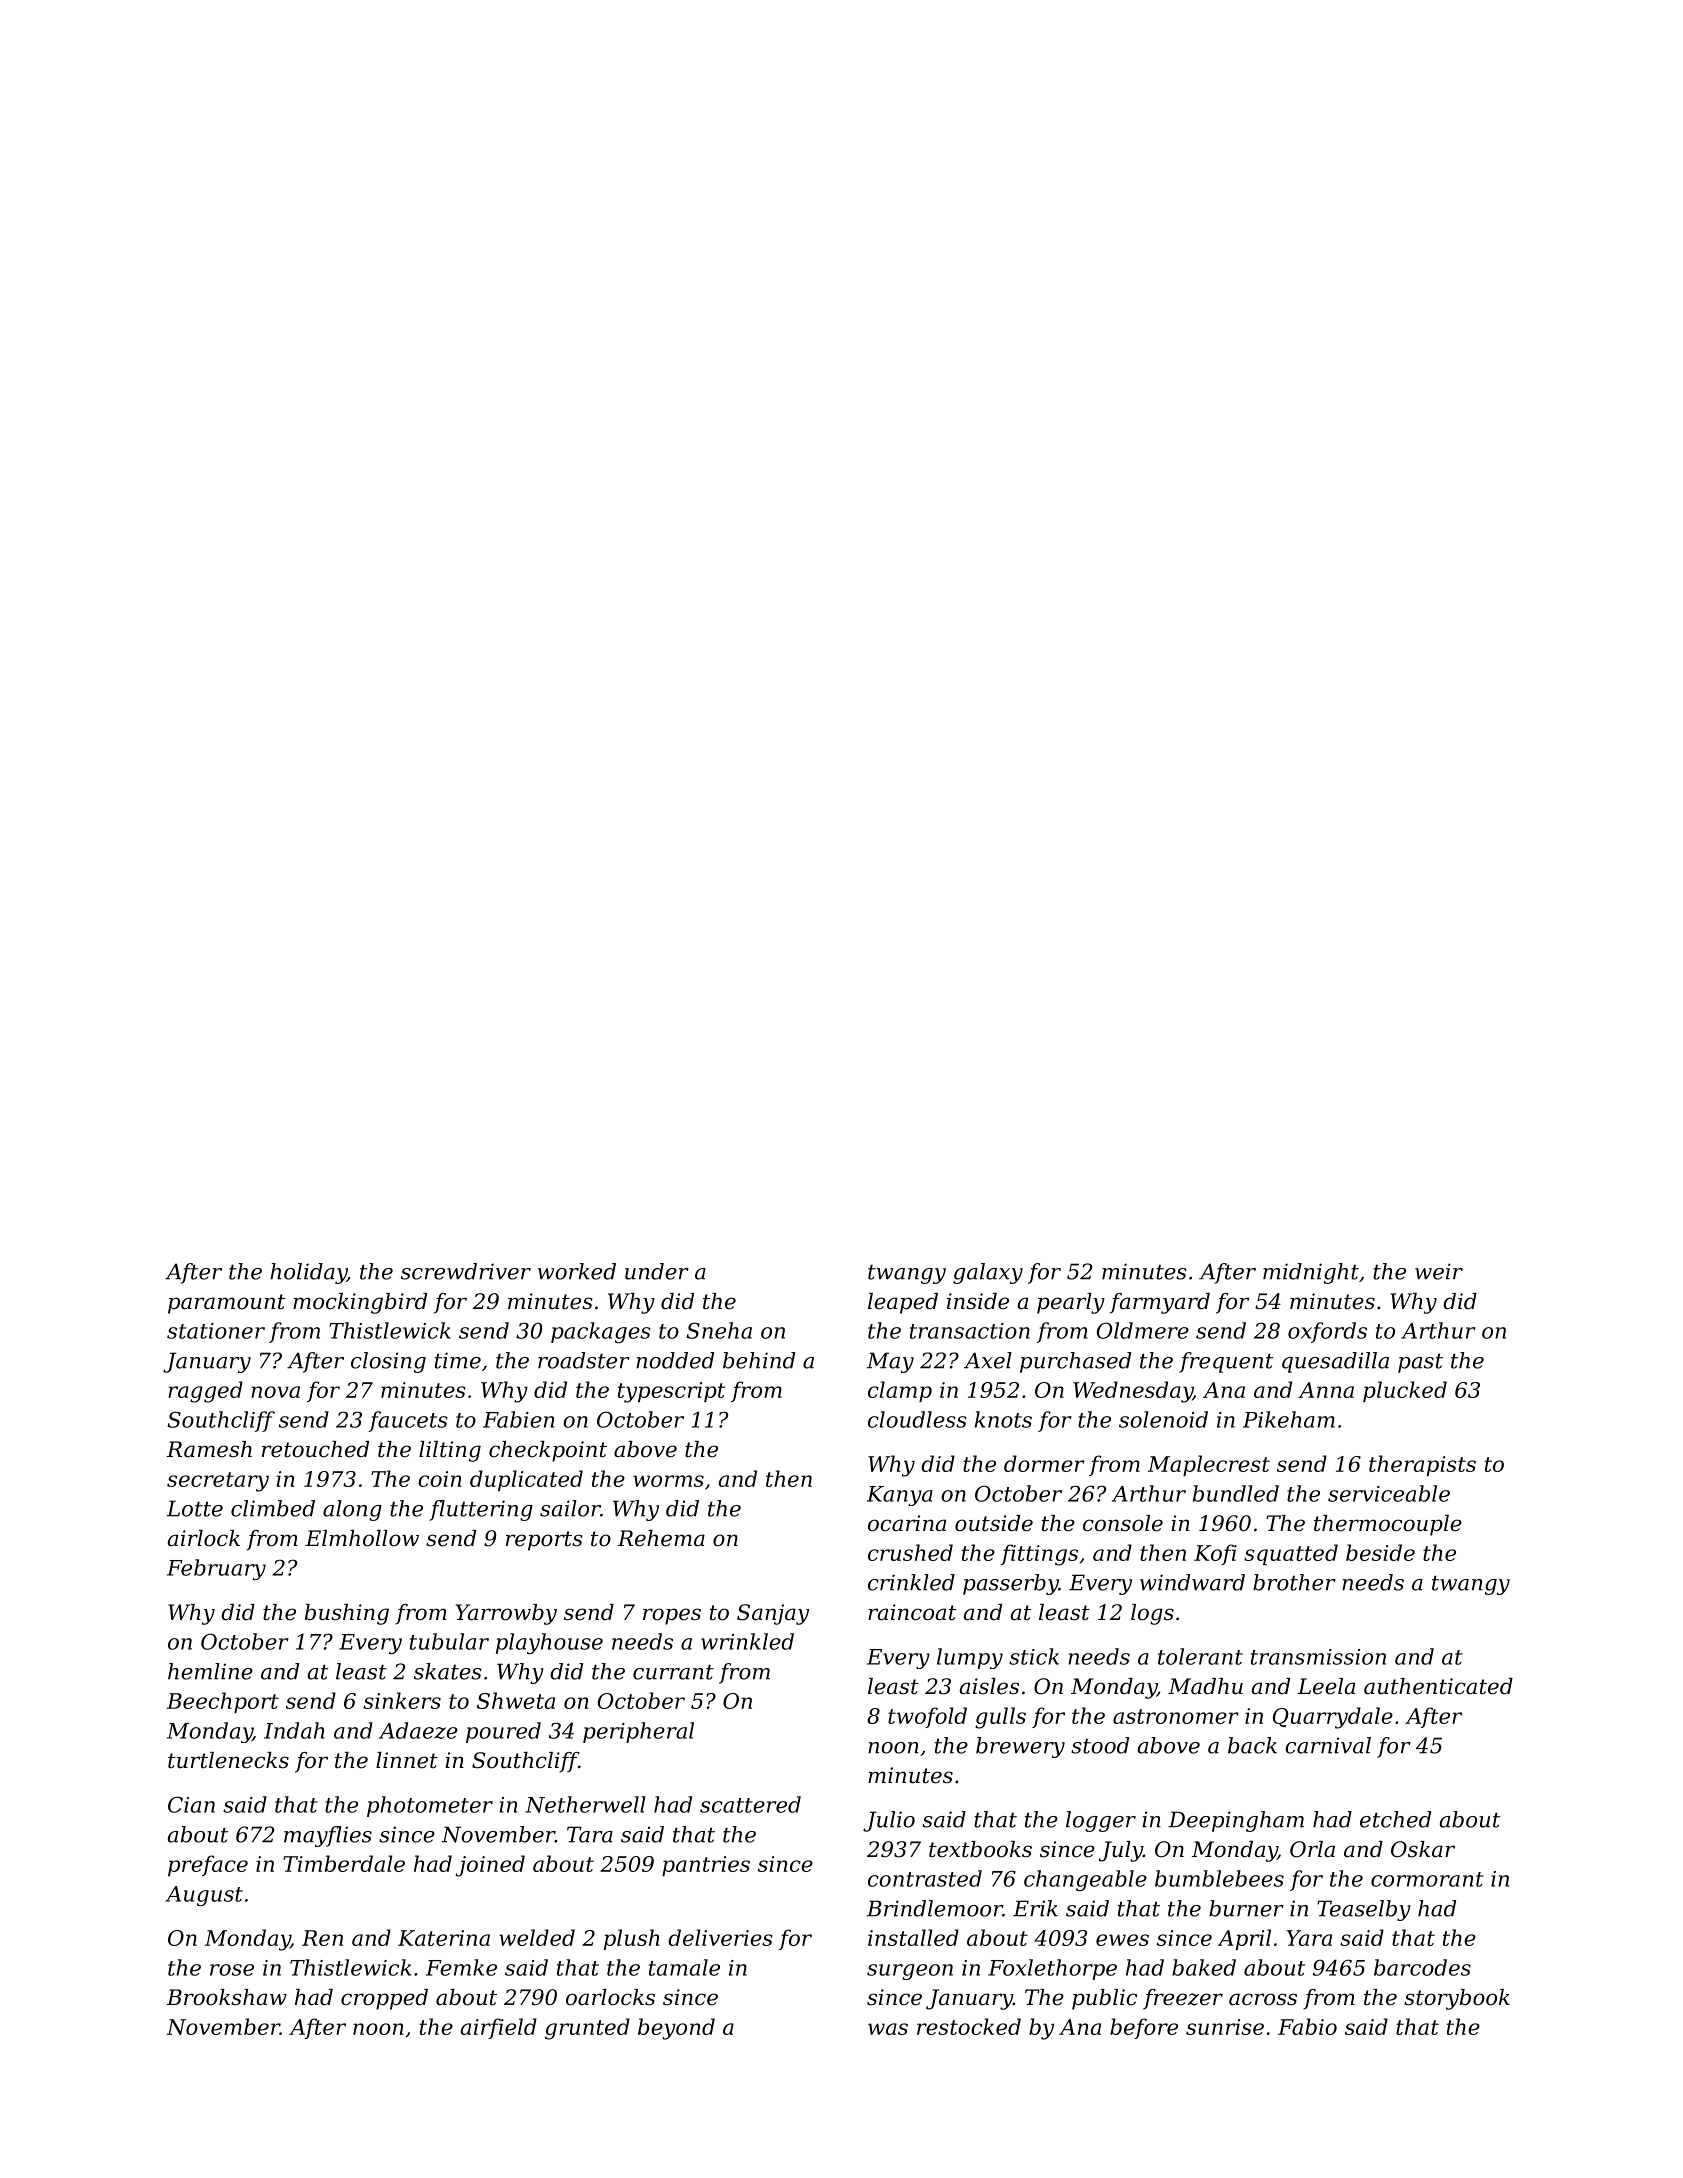  I want to click on leaped, so click(903, 1303).
